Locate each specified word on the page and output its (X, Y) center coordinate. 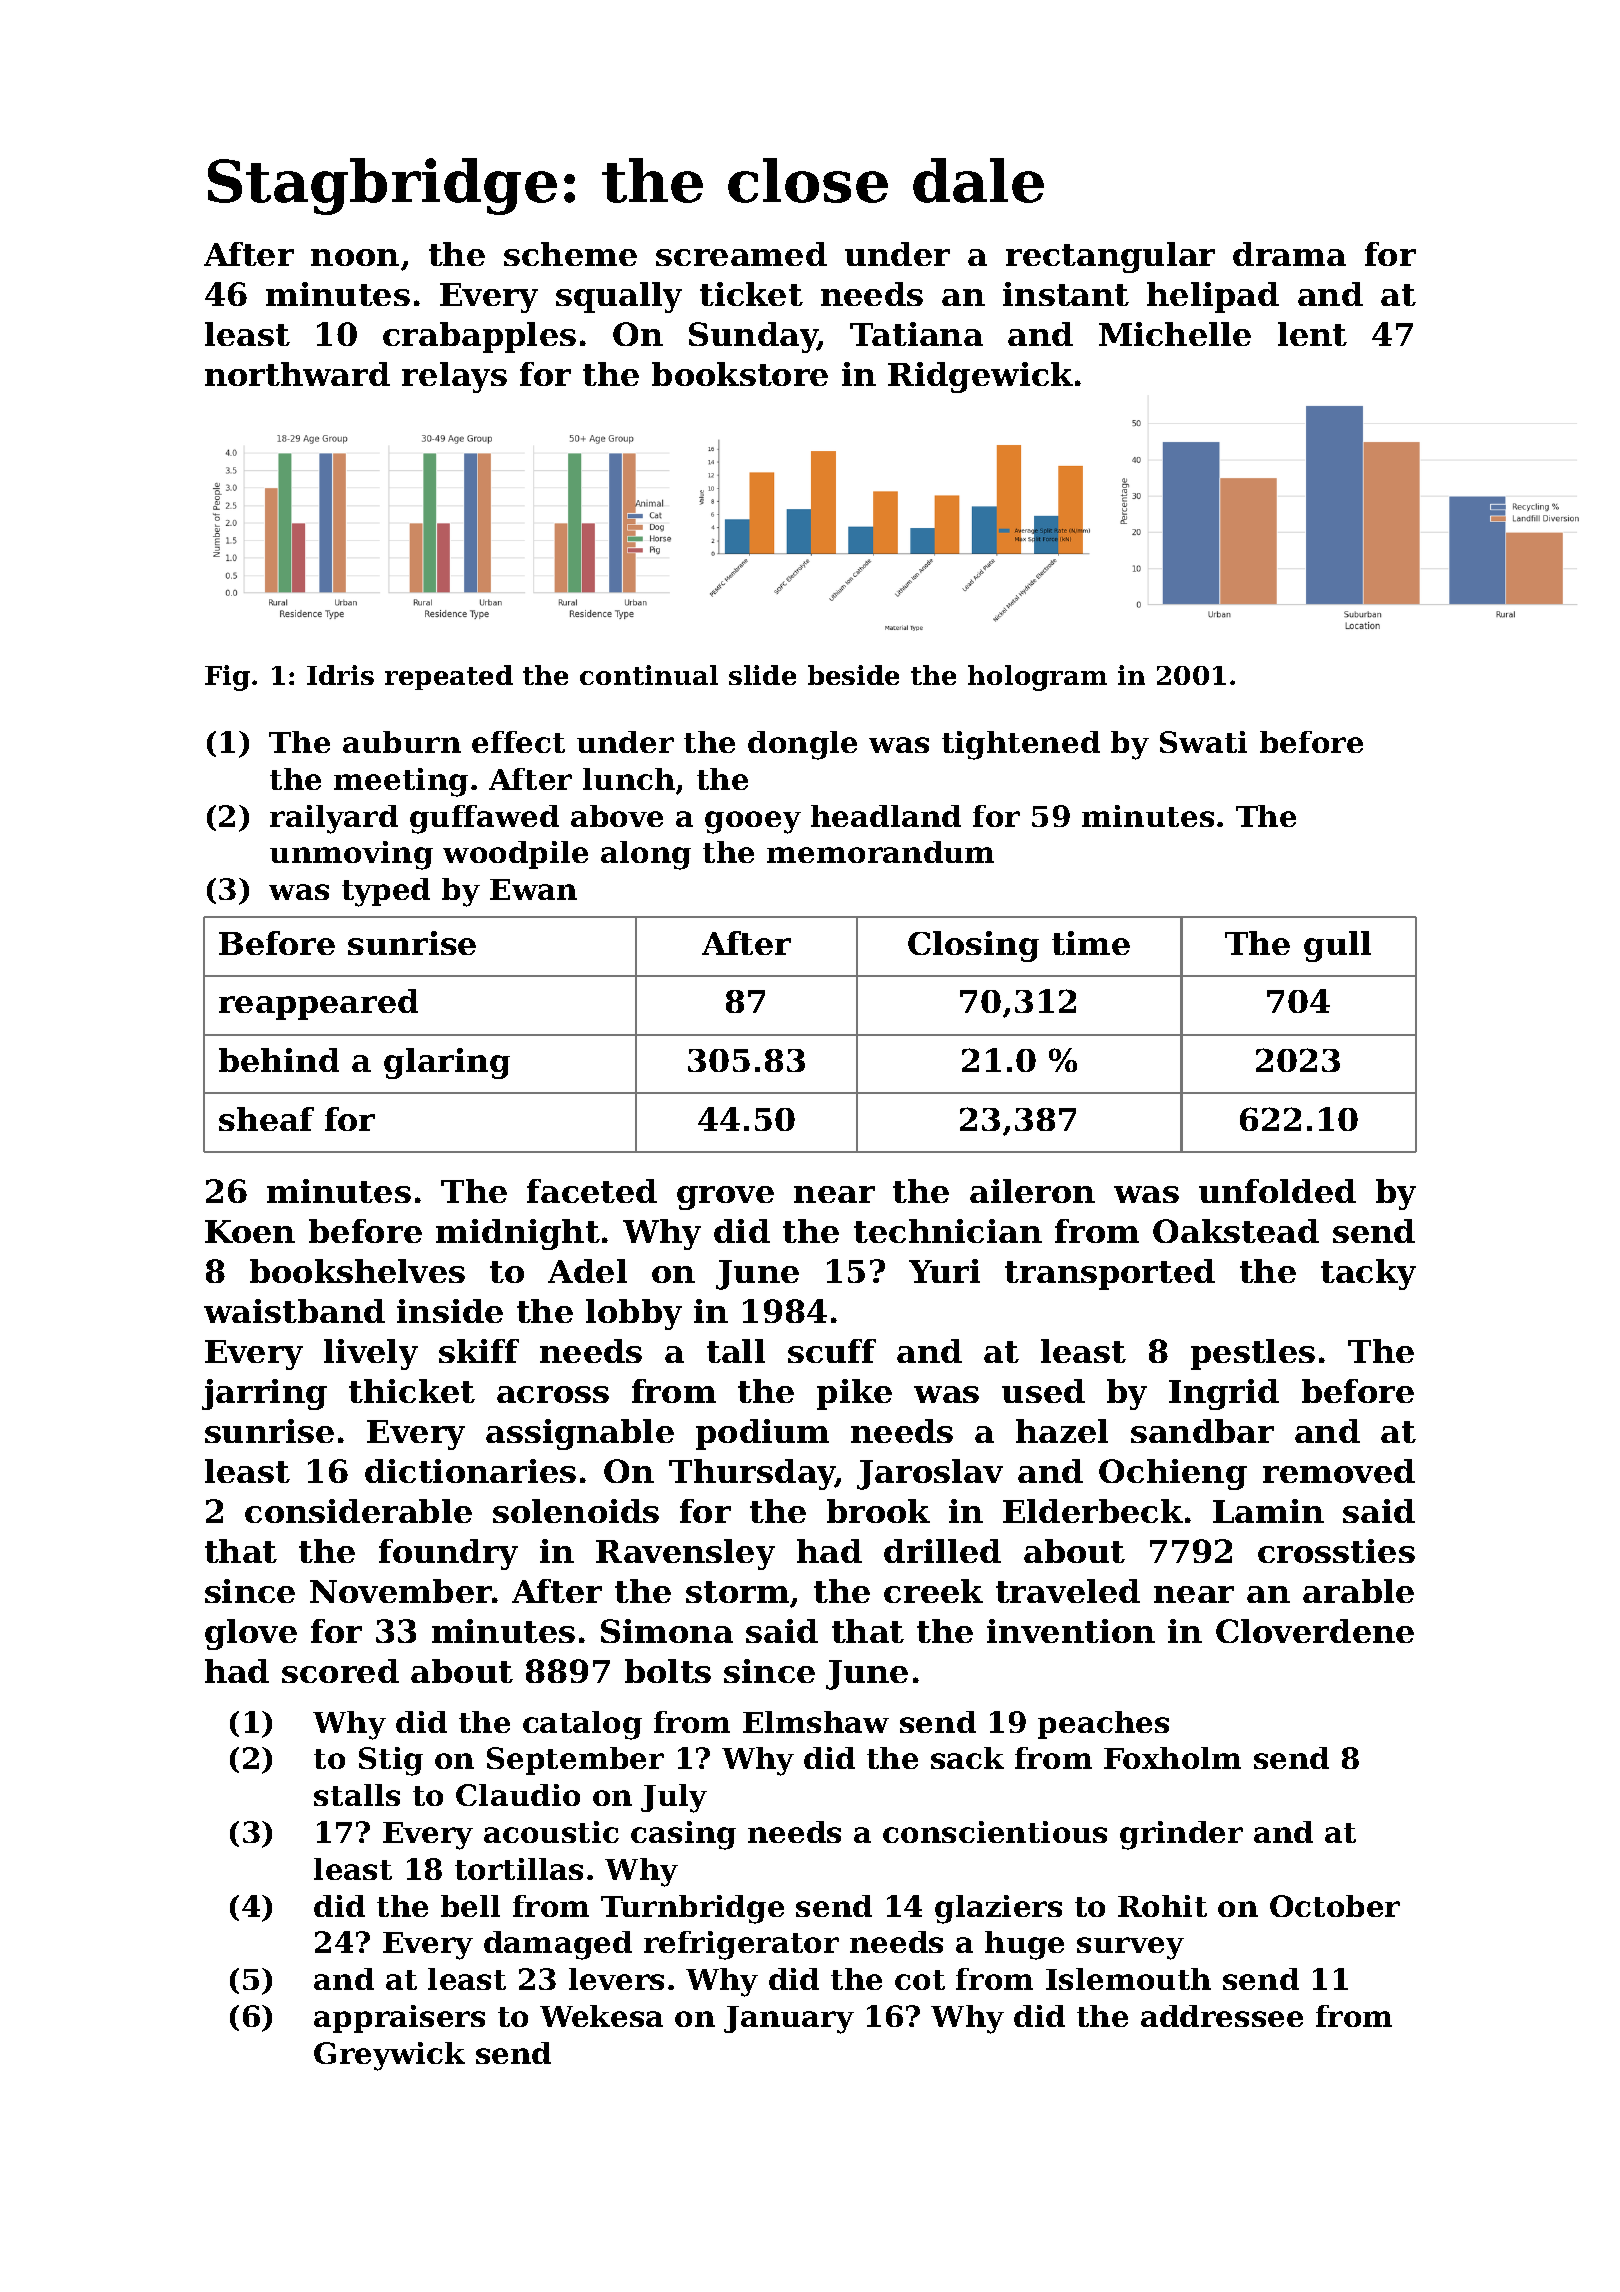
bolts (668, 1671)
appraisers (399, 2019)
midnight (518, 1234)
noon (355, 257)
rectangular (1110, 257)
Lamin (1268, 1511)
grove (725, 1198)
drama (1289, 254)
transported (1110, 1274)
